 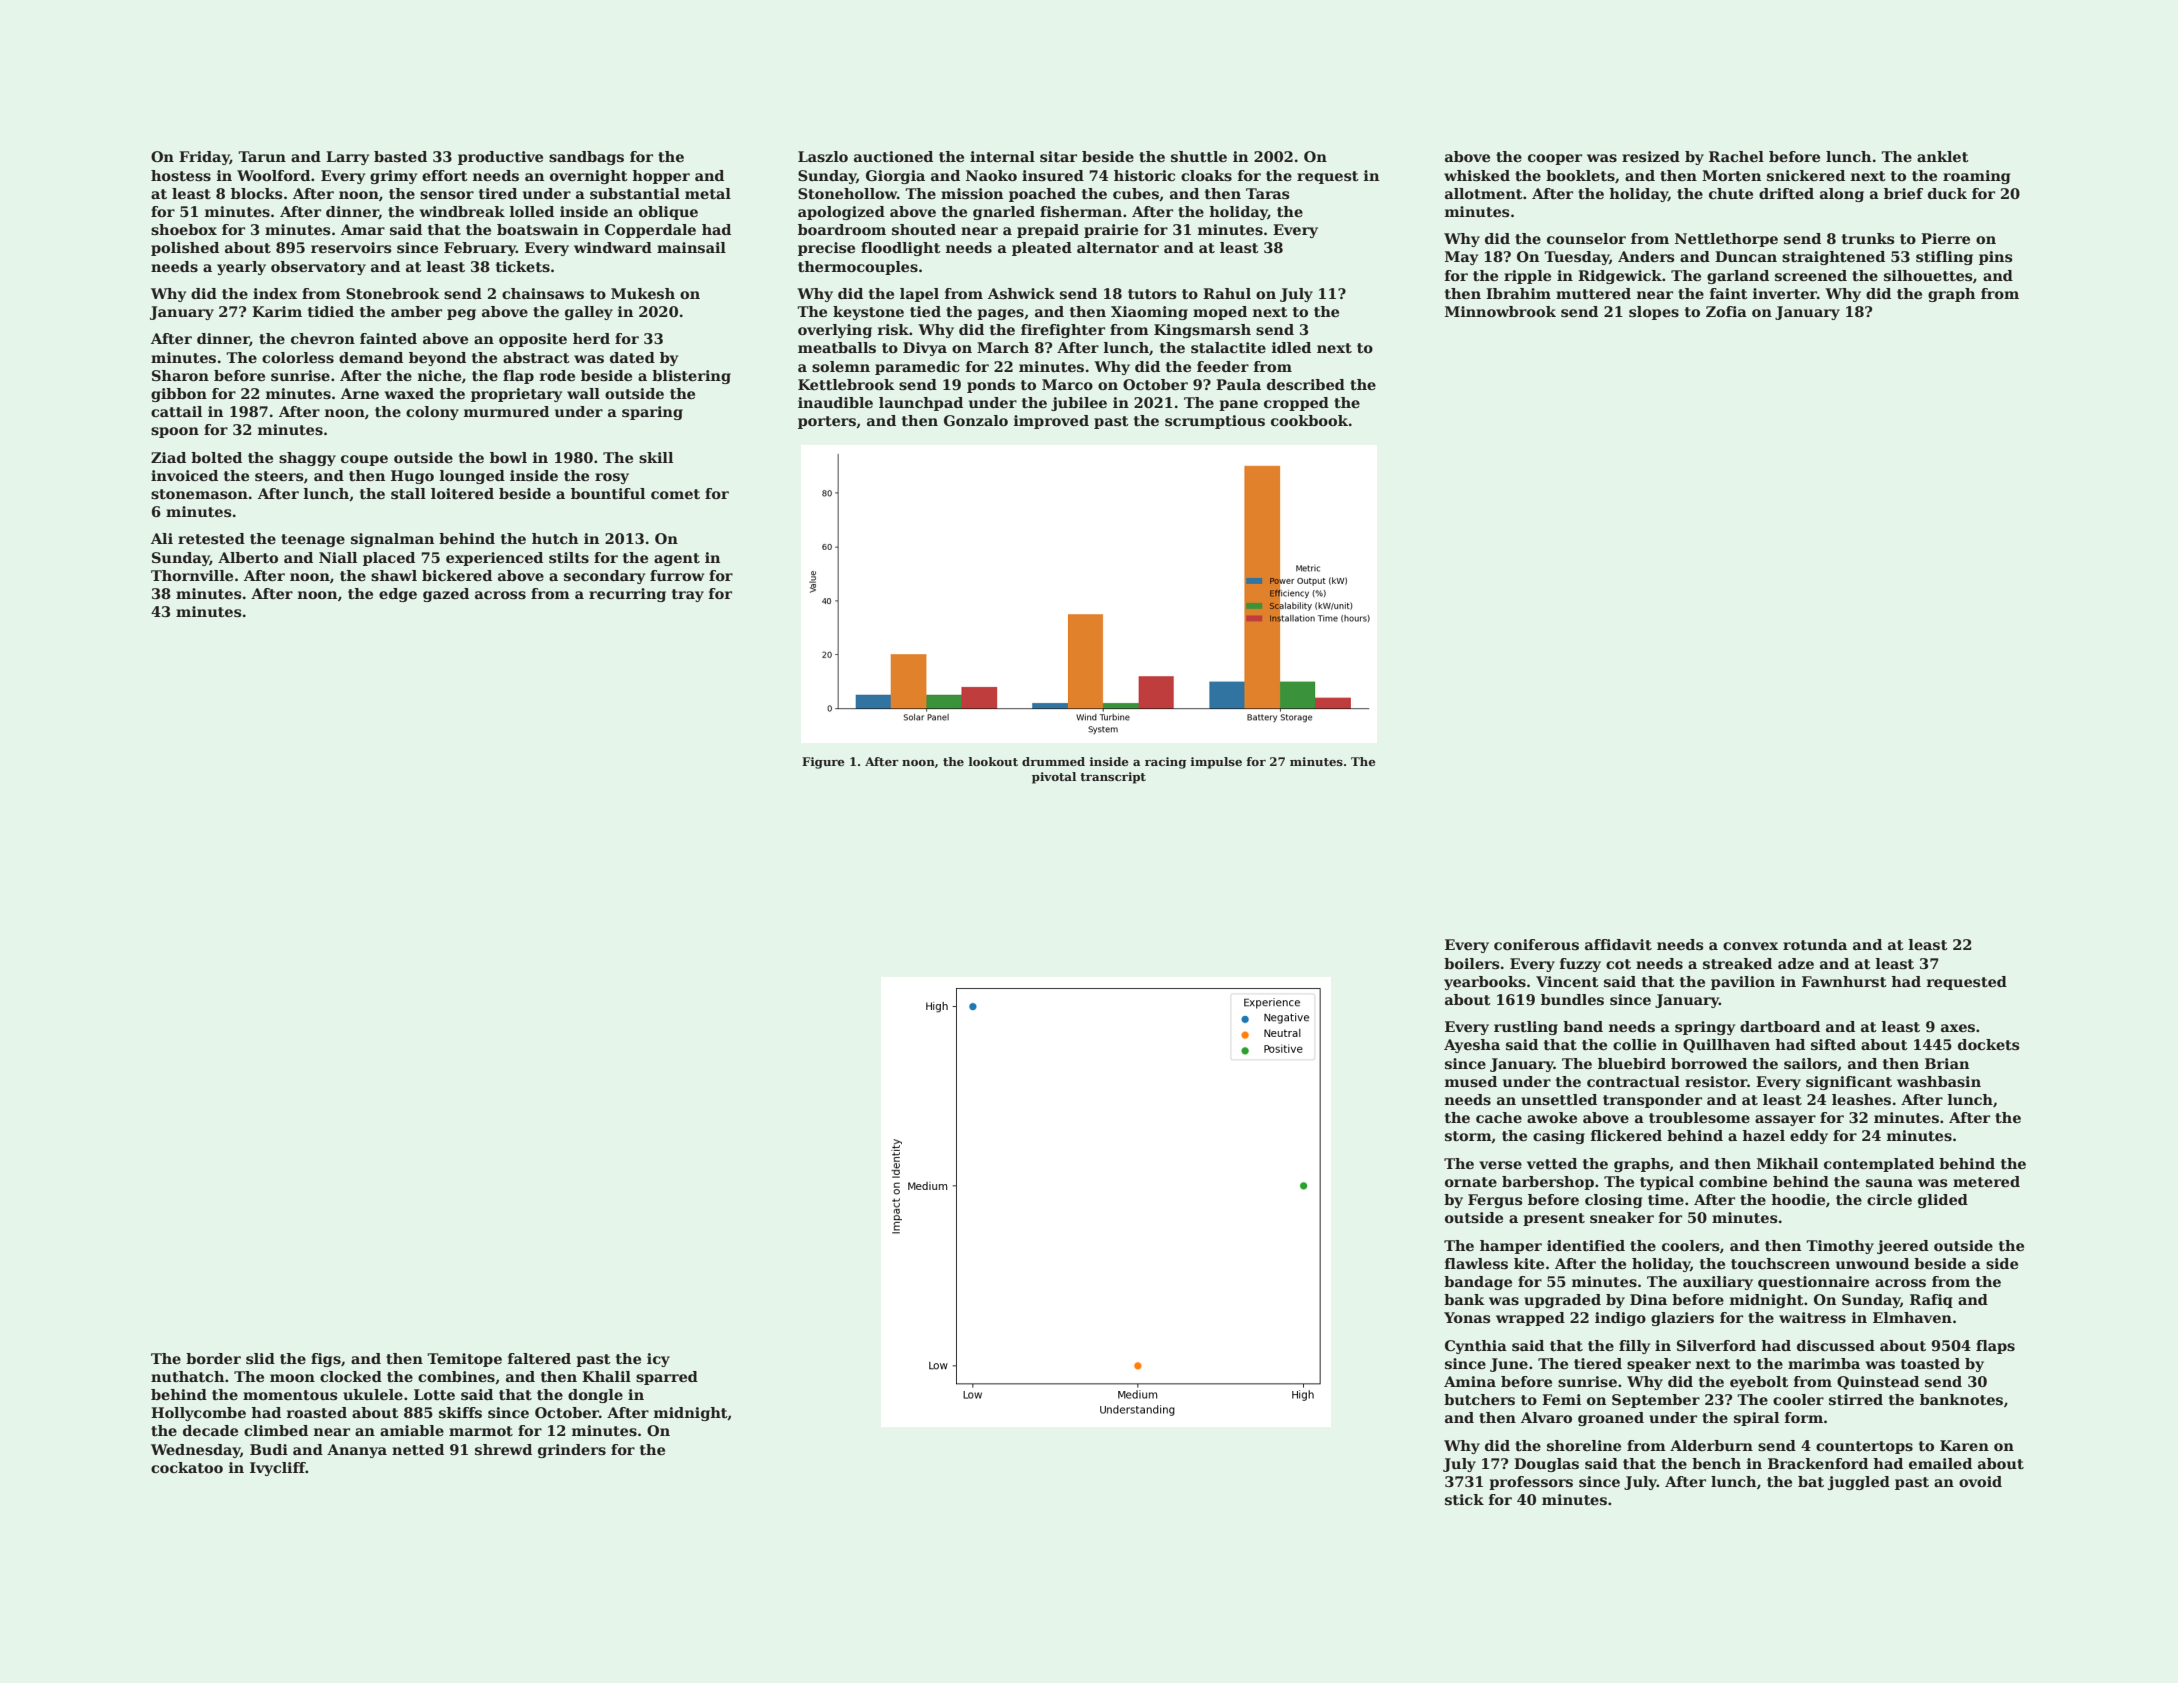 What do you see at coordinates (1054, 778) in the screenshot?
I see `pivotal` at bounding box center [1054, 778].
